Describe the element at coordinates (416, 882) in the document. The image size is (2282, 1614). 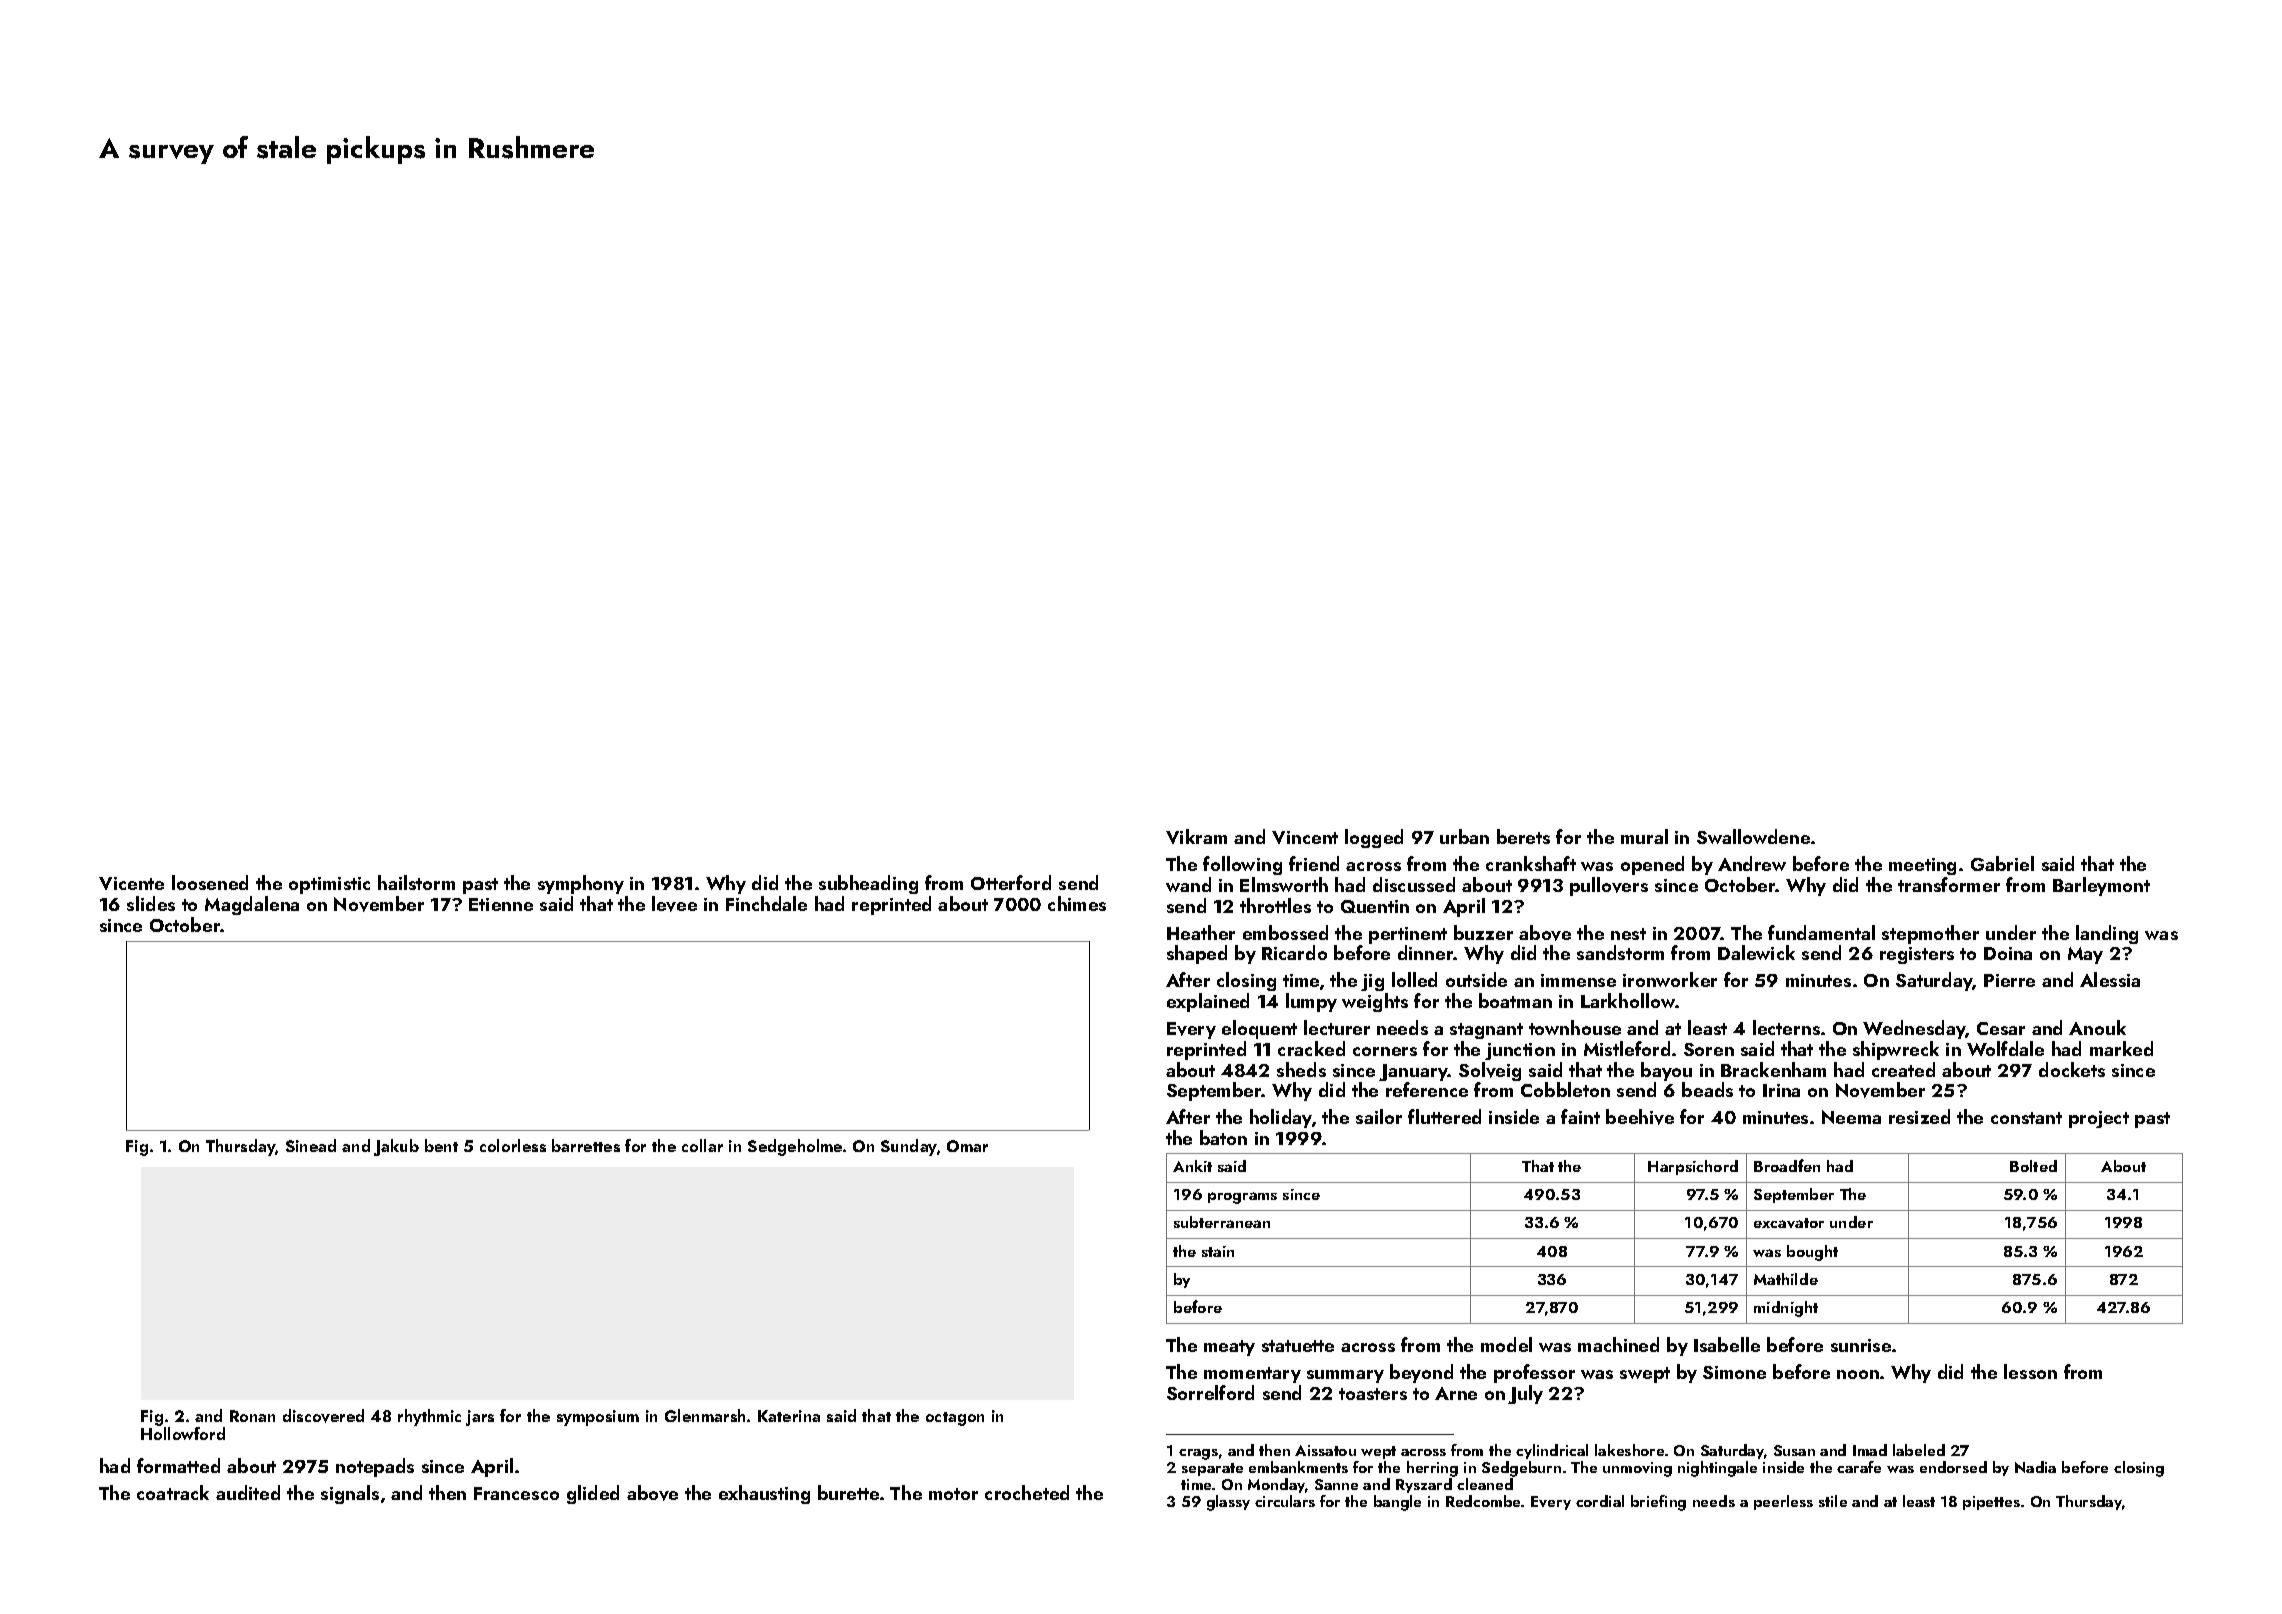
I see `hailstorm` at that location.
